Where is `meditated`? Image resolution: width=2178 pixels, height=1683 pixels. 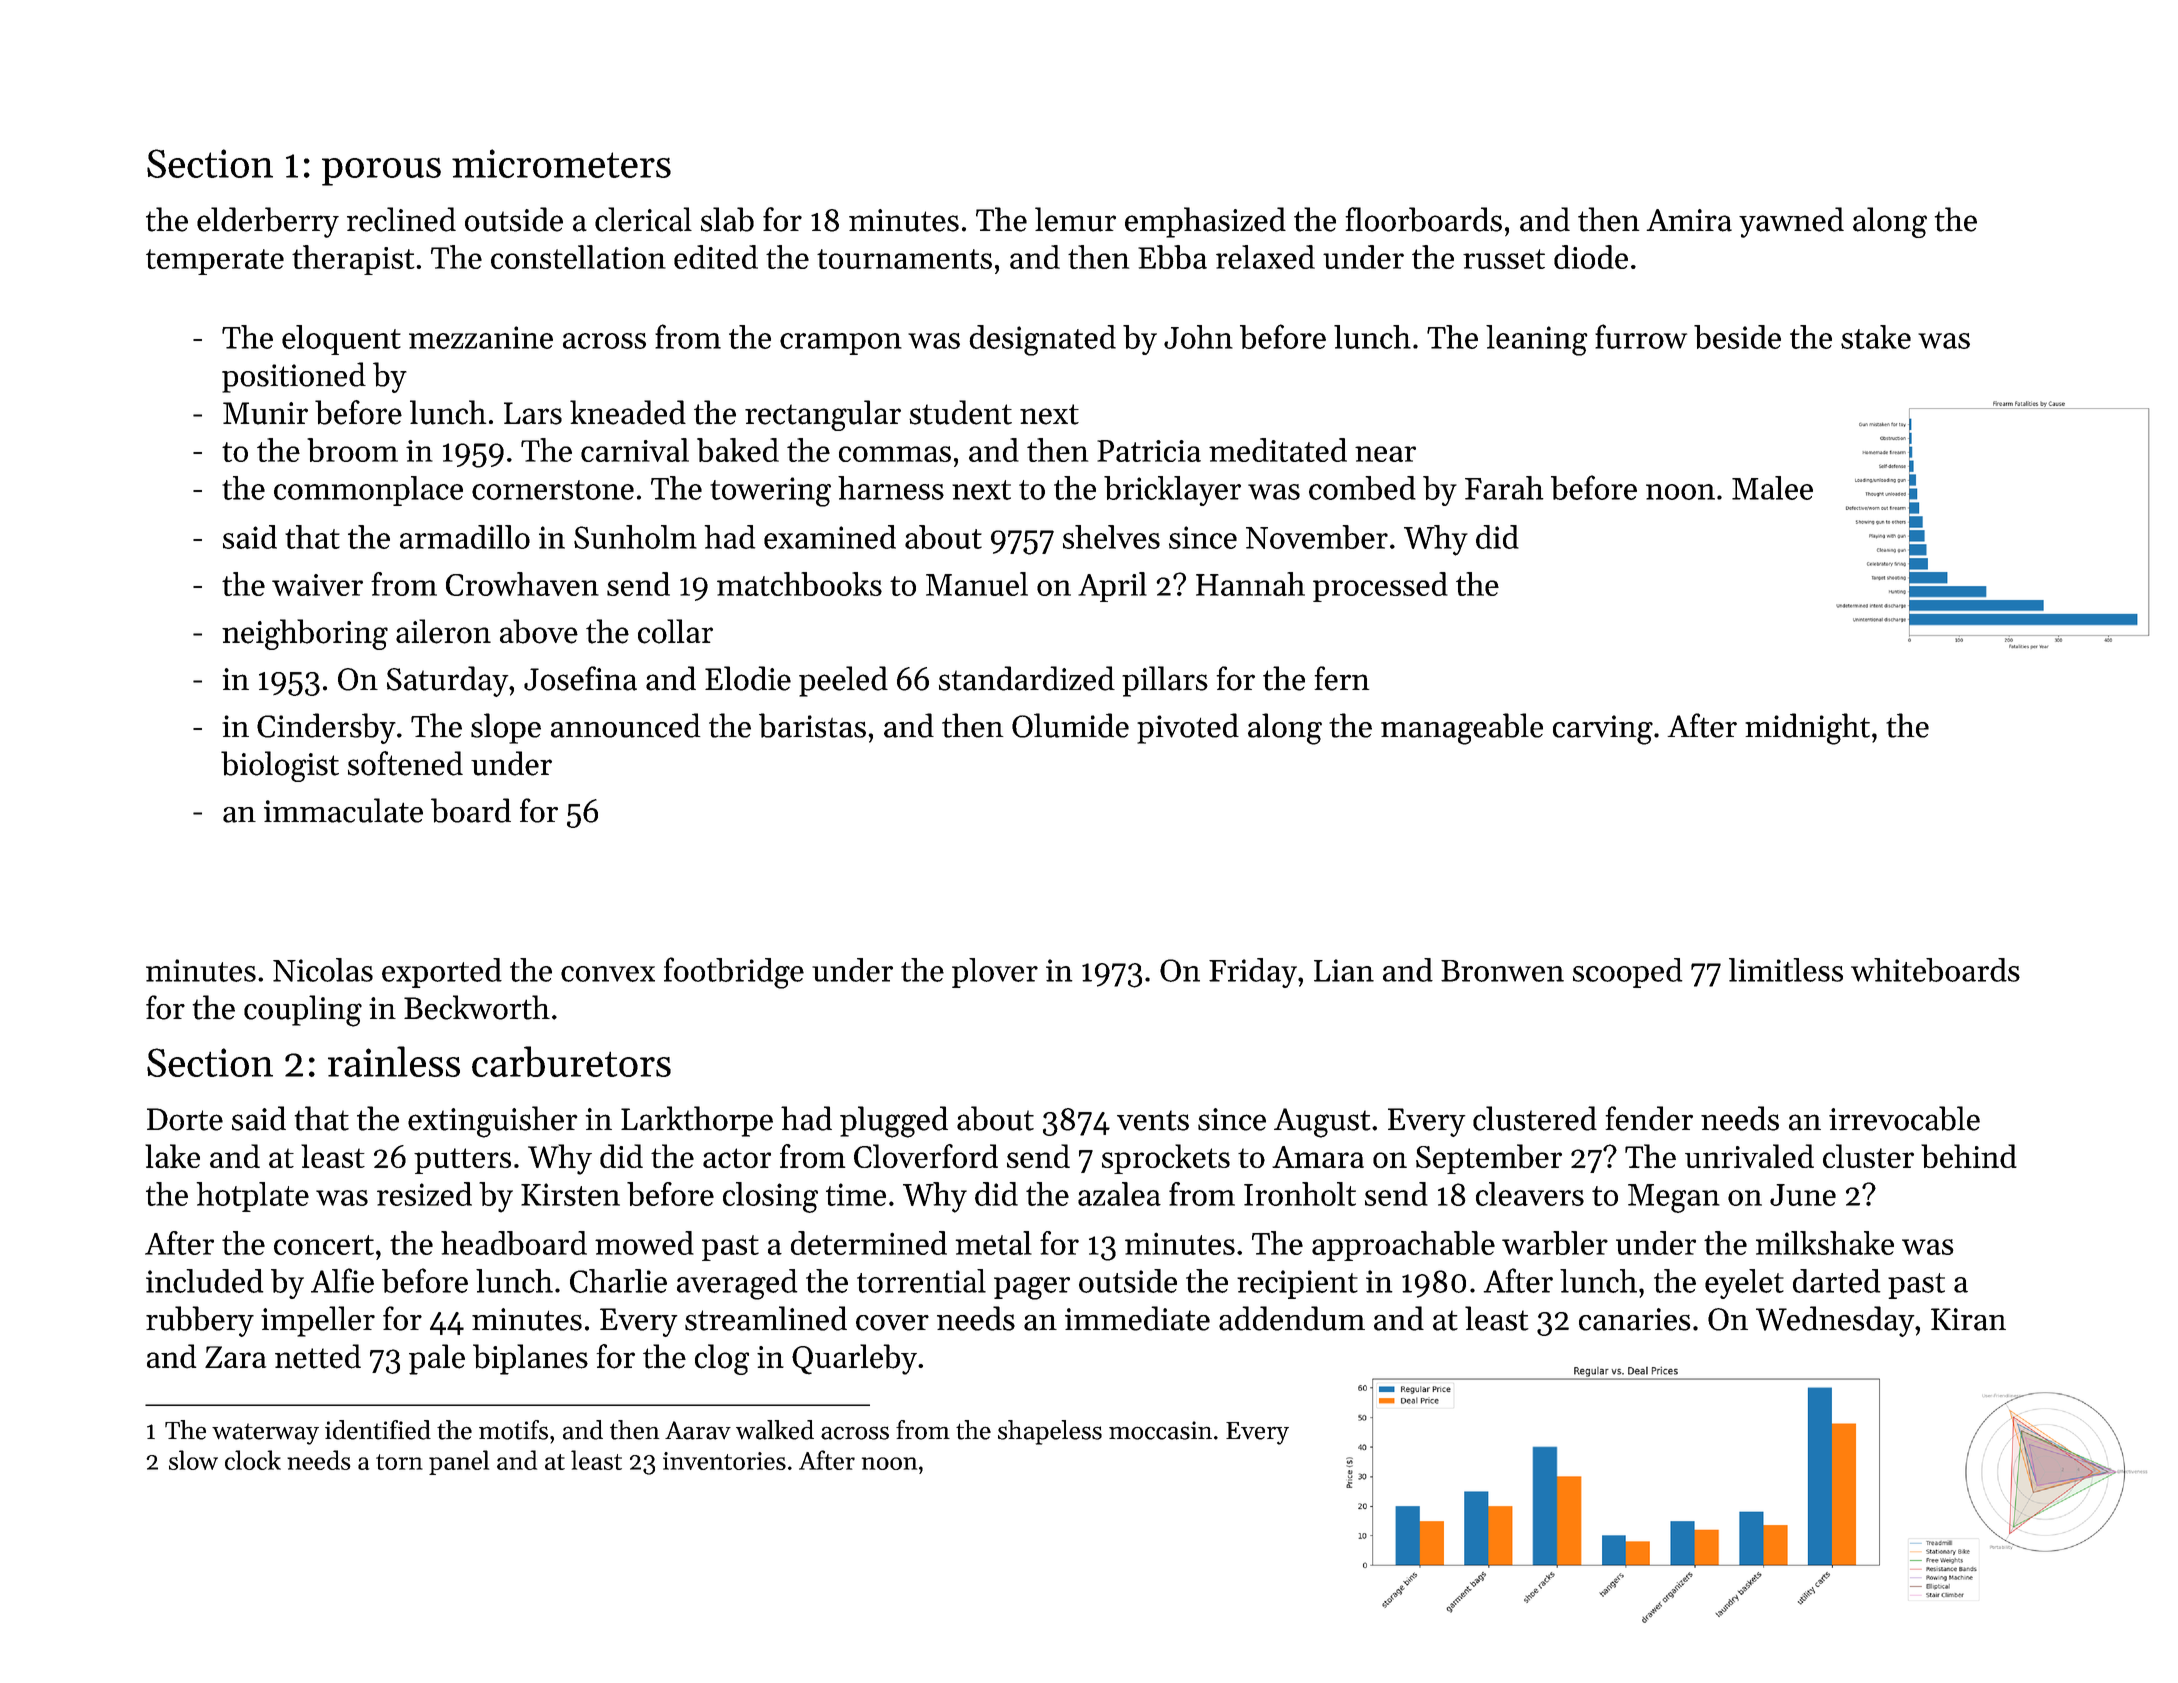
meditated is located at coordinates (1278, 450).
